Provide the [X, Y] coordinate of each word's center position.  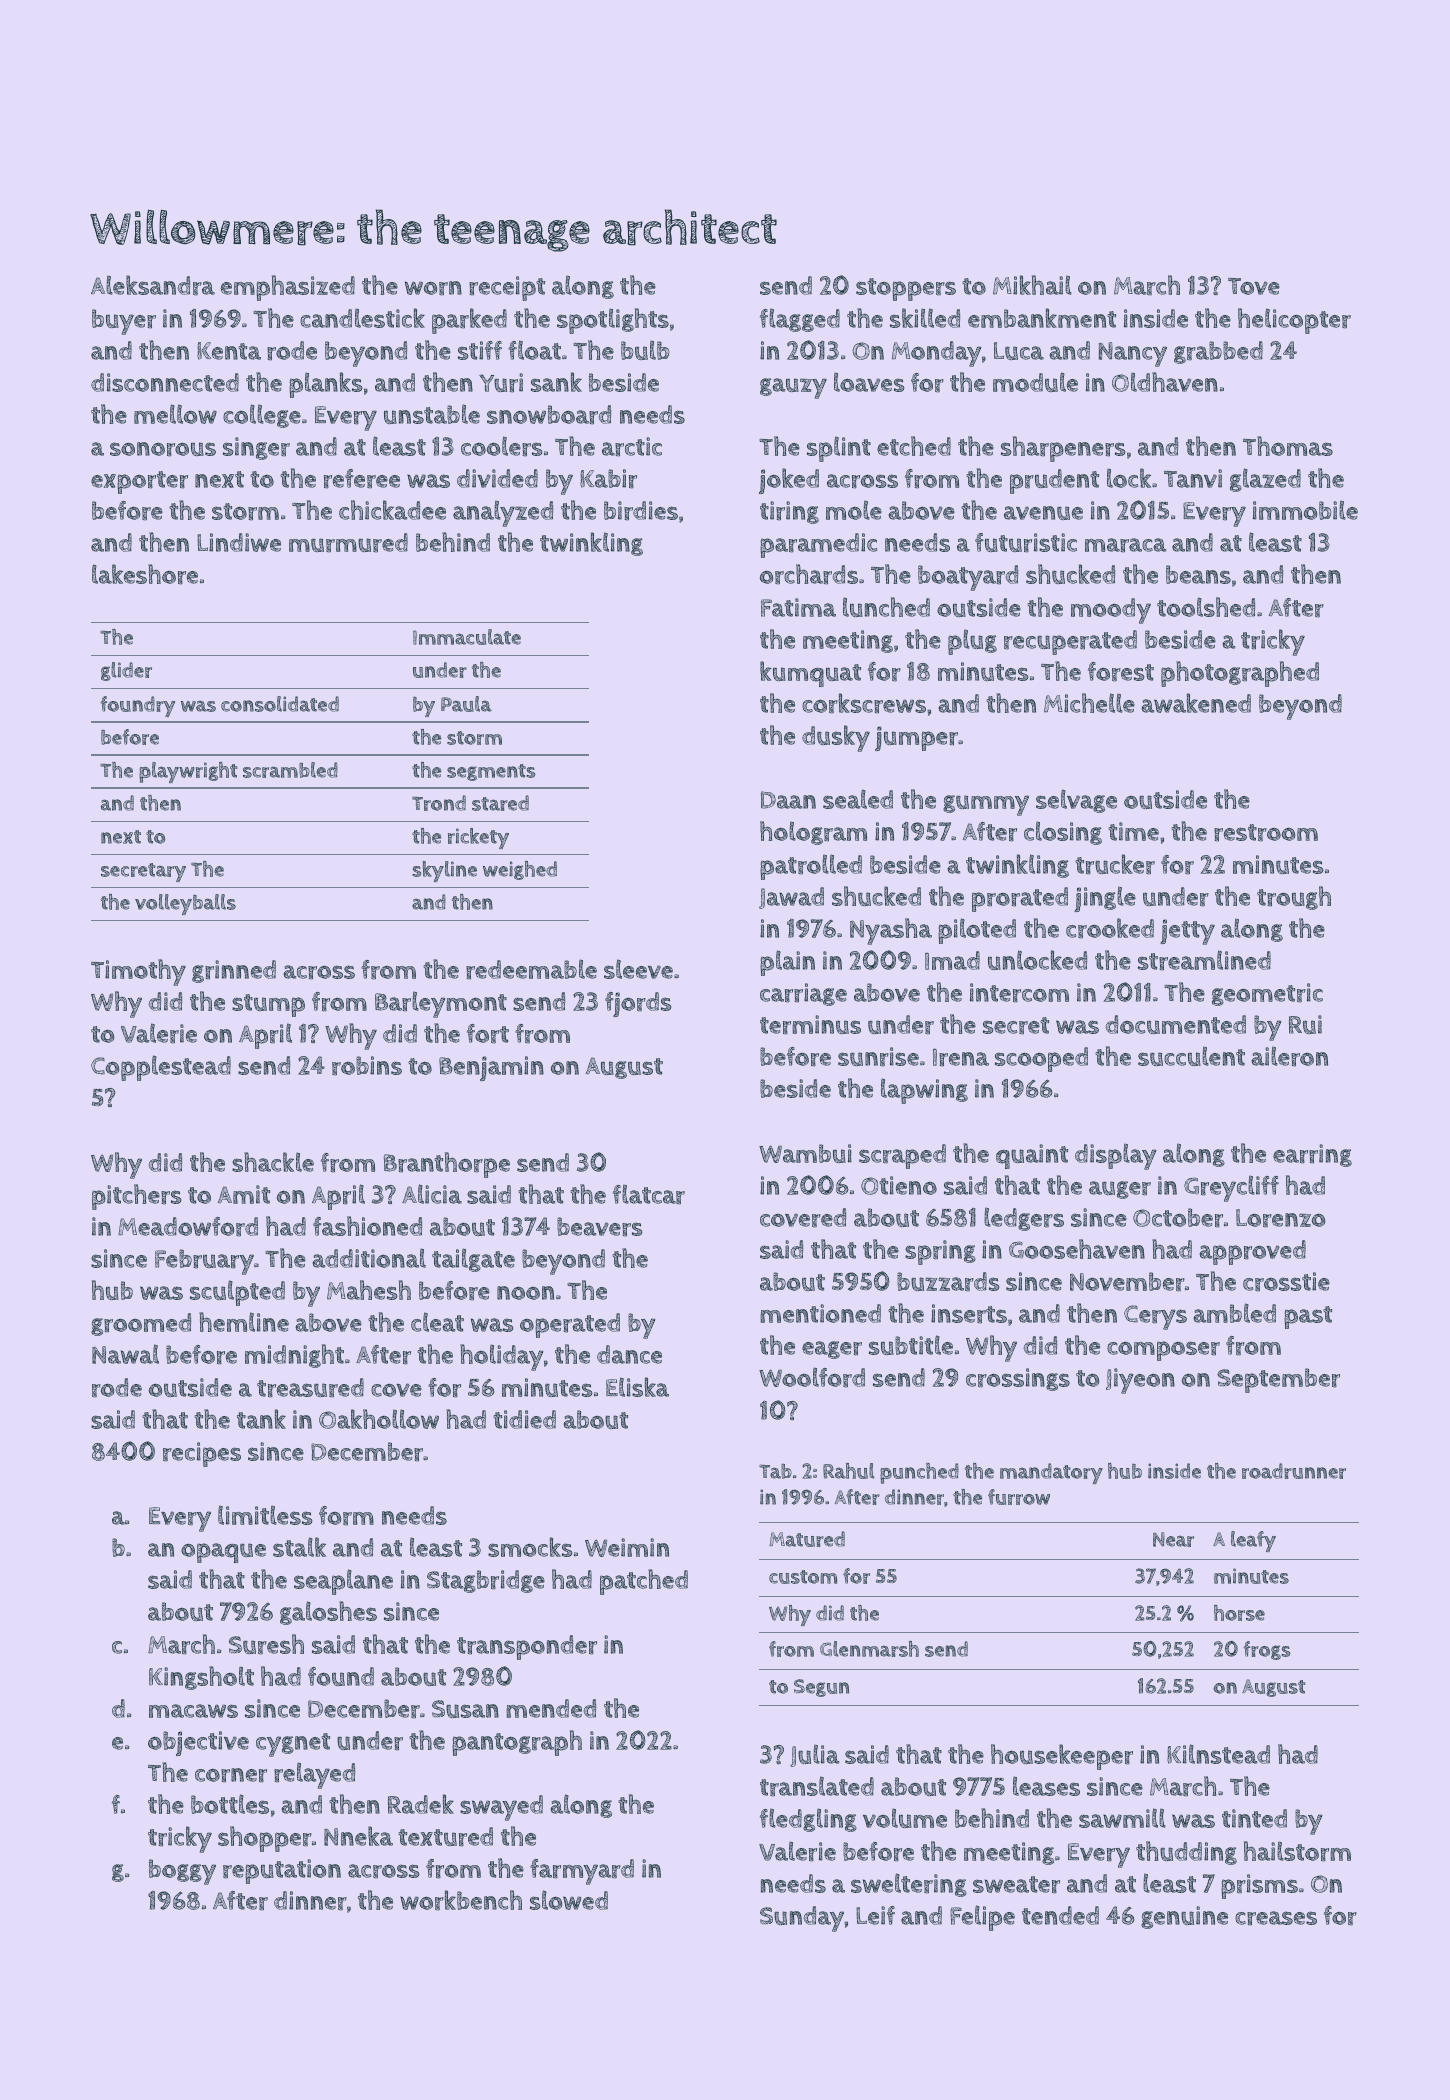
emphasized [288, 288]
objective [198, 1743]
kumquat [810, 674]
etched [914, 446]
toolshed [1206, 607]
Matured [807, 1539]
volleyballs [185, 904]
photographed [1240, 674]
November [1127, 1282]
